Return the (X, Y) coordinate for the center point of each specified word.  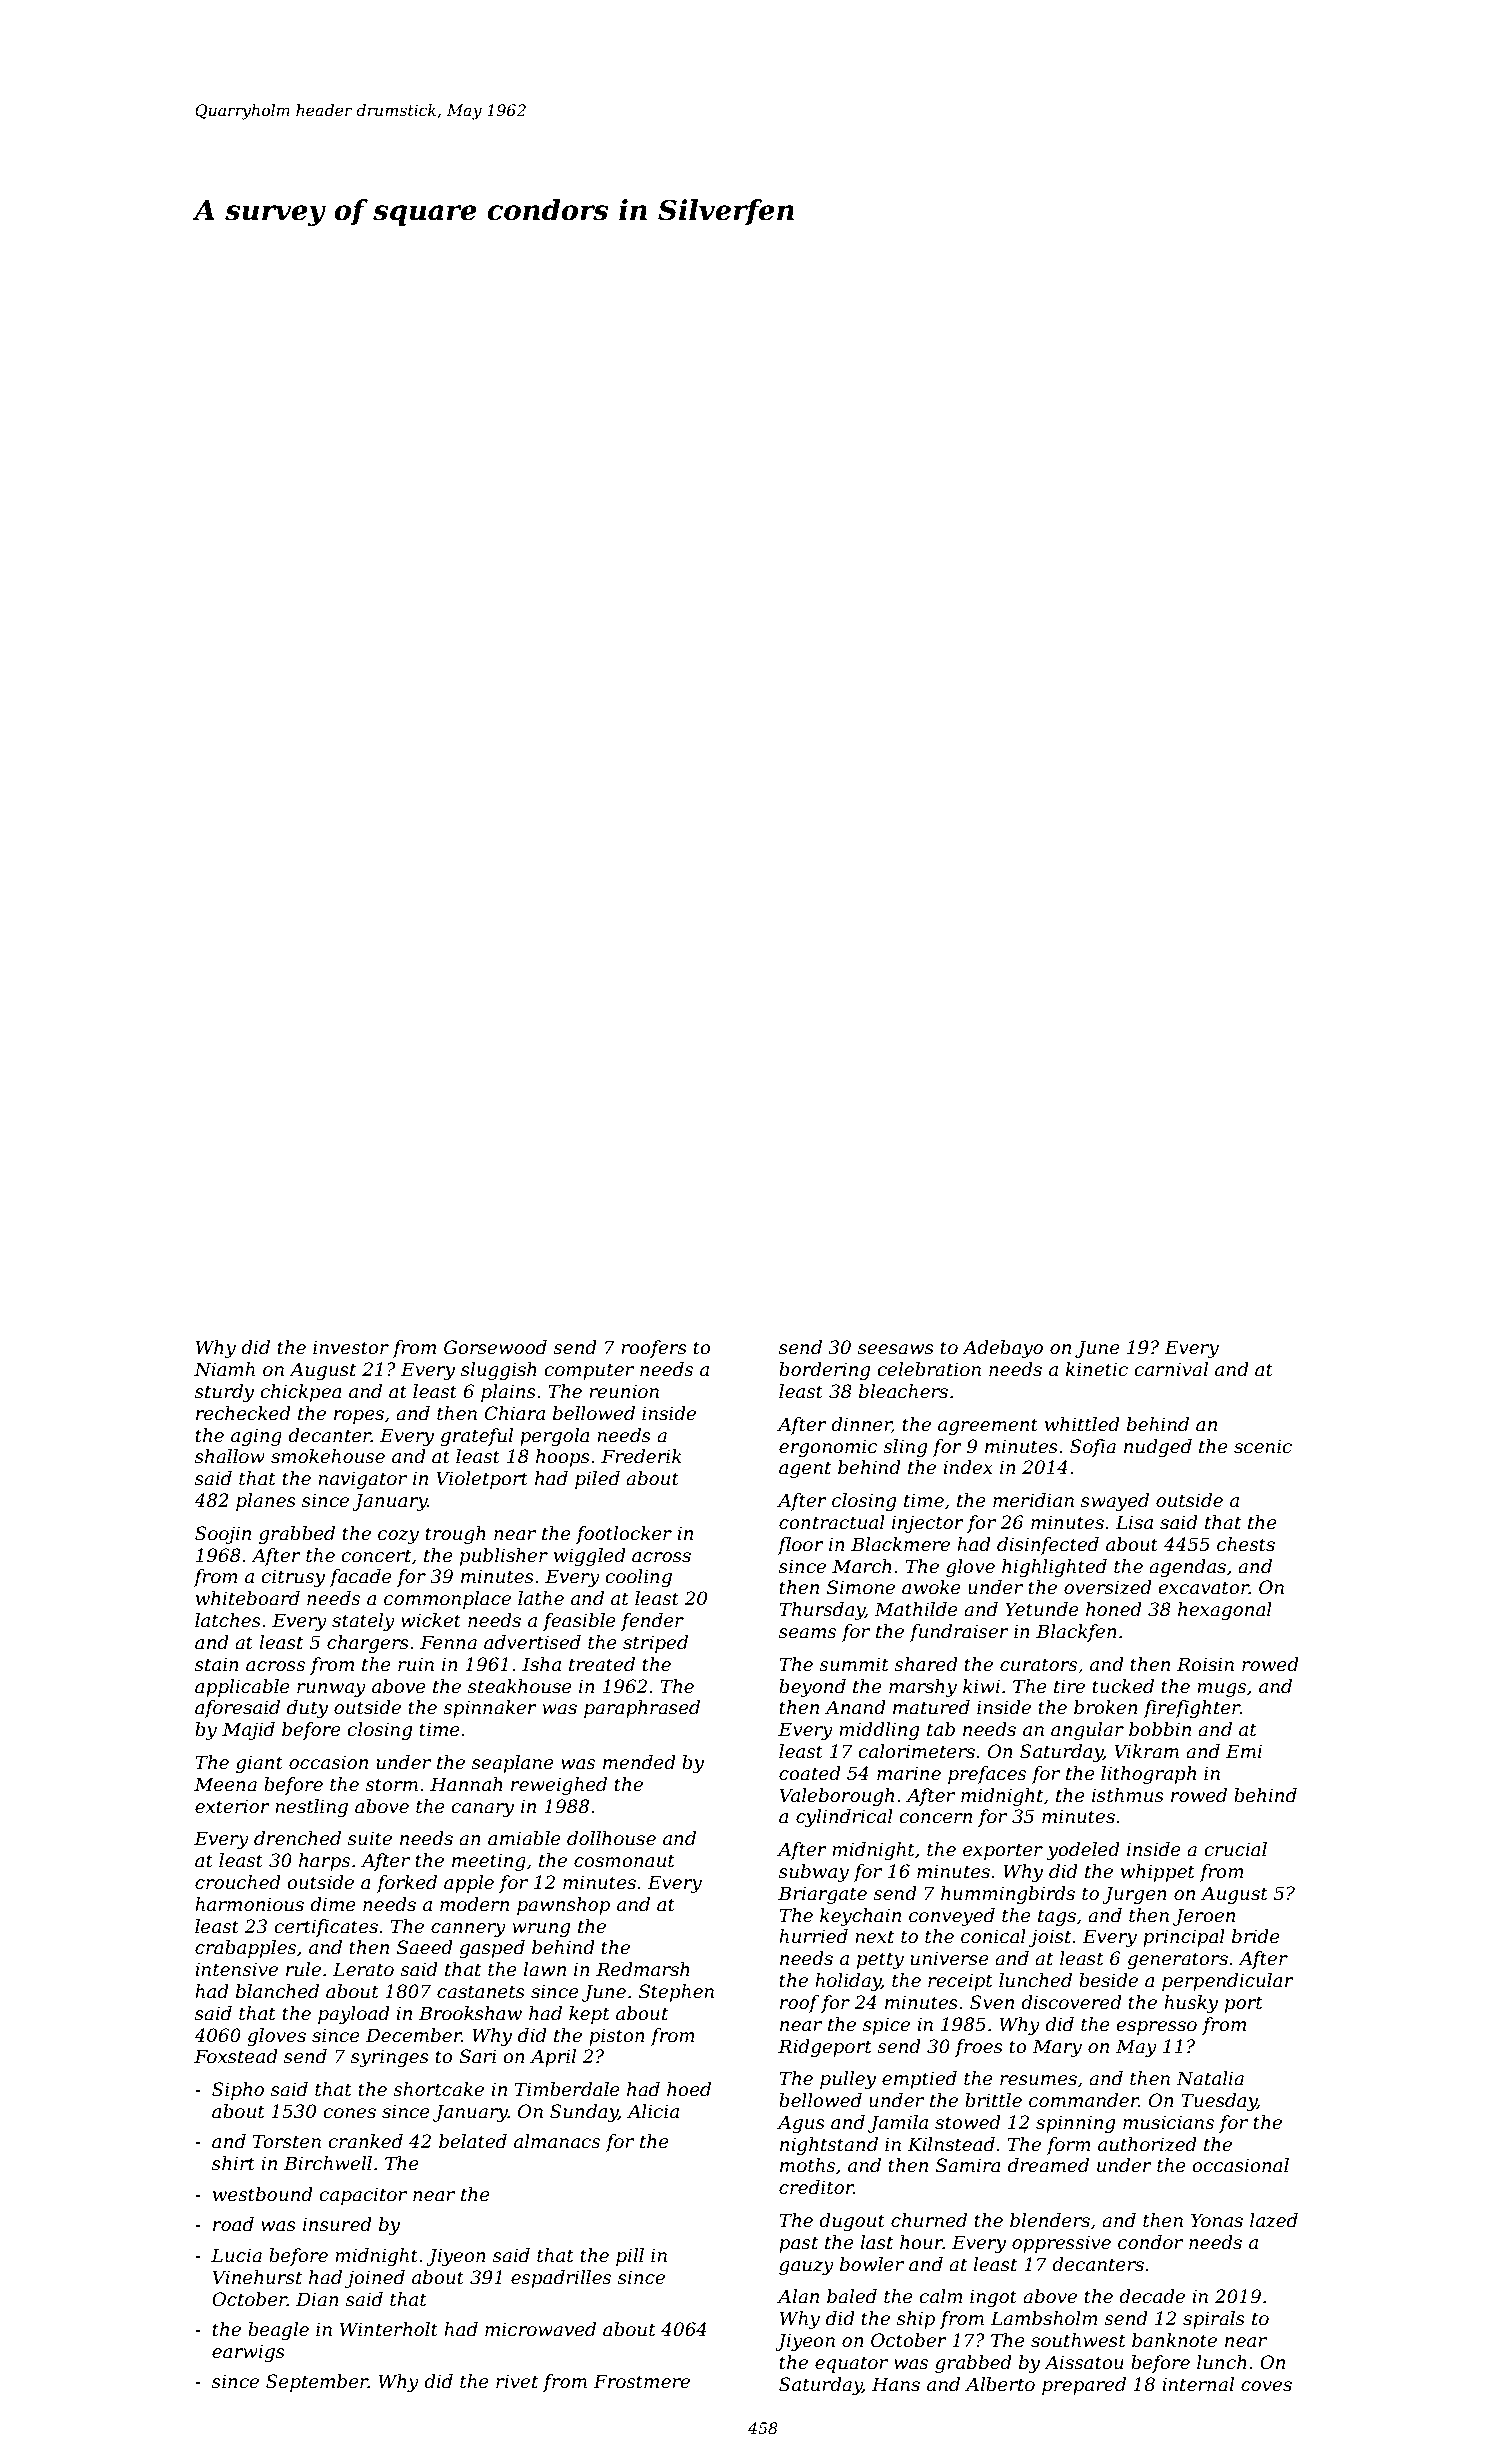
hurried (813, 1936)
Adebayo (1002, 1349)
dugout (852, 2222)
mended (639, 1762)
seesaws (896, 1349)
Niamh (224, 1369)
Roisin (1205, 1664)
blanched (277, 1991)
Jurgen (1134, 1895)
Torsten (287, 2141)
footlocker (624, 1535)
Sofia (1093, 1448)
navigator (362, 1480)
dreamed (1048, 2165)
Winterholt (389, 2329)
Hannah (466, 1784)
